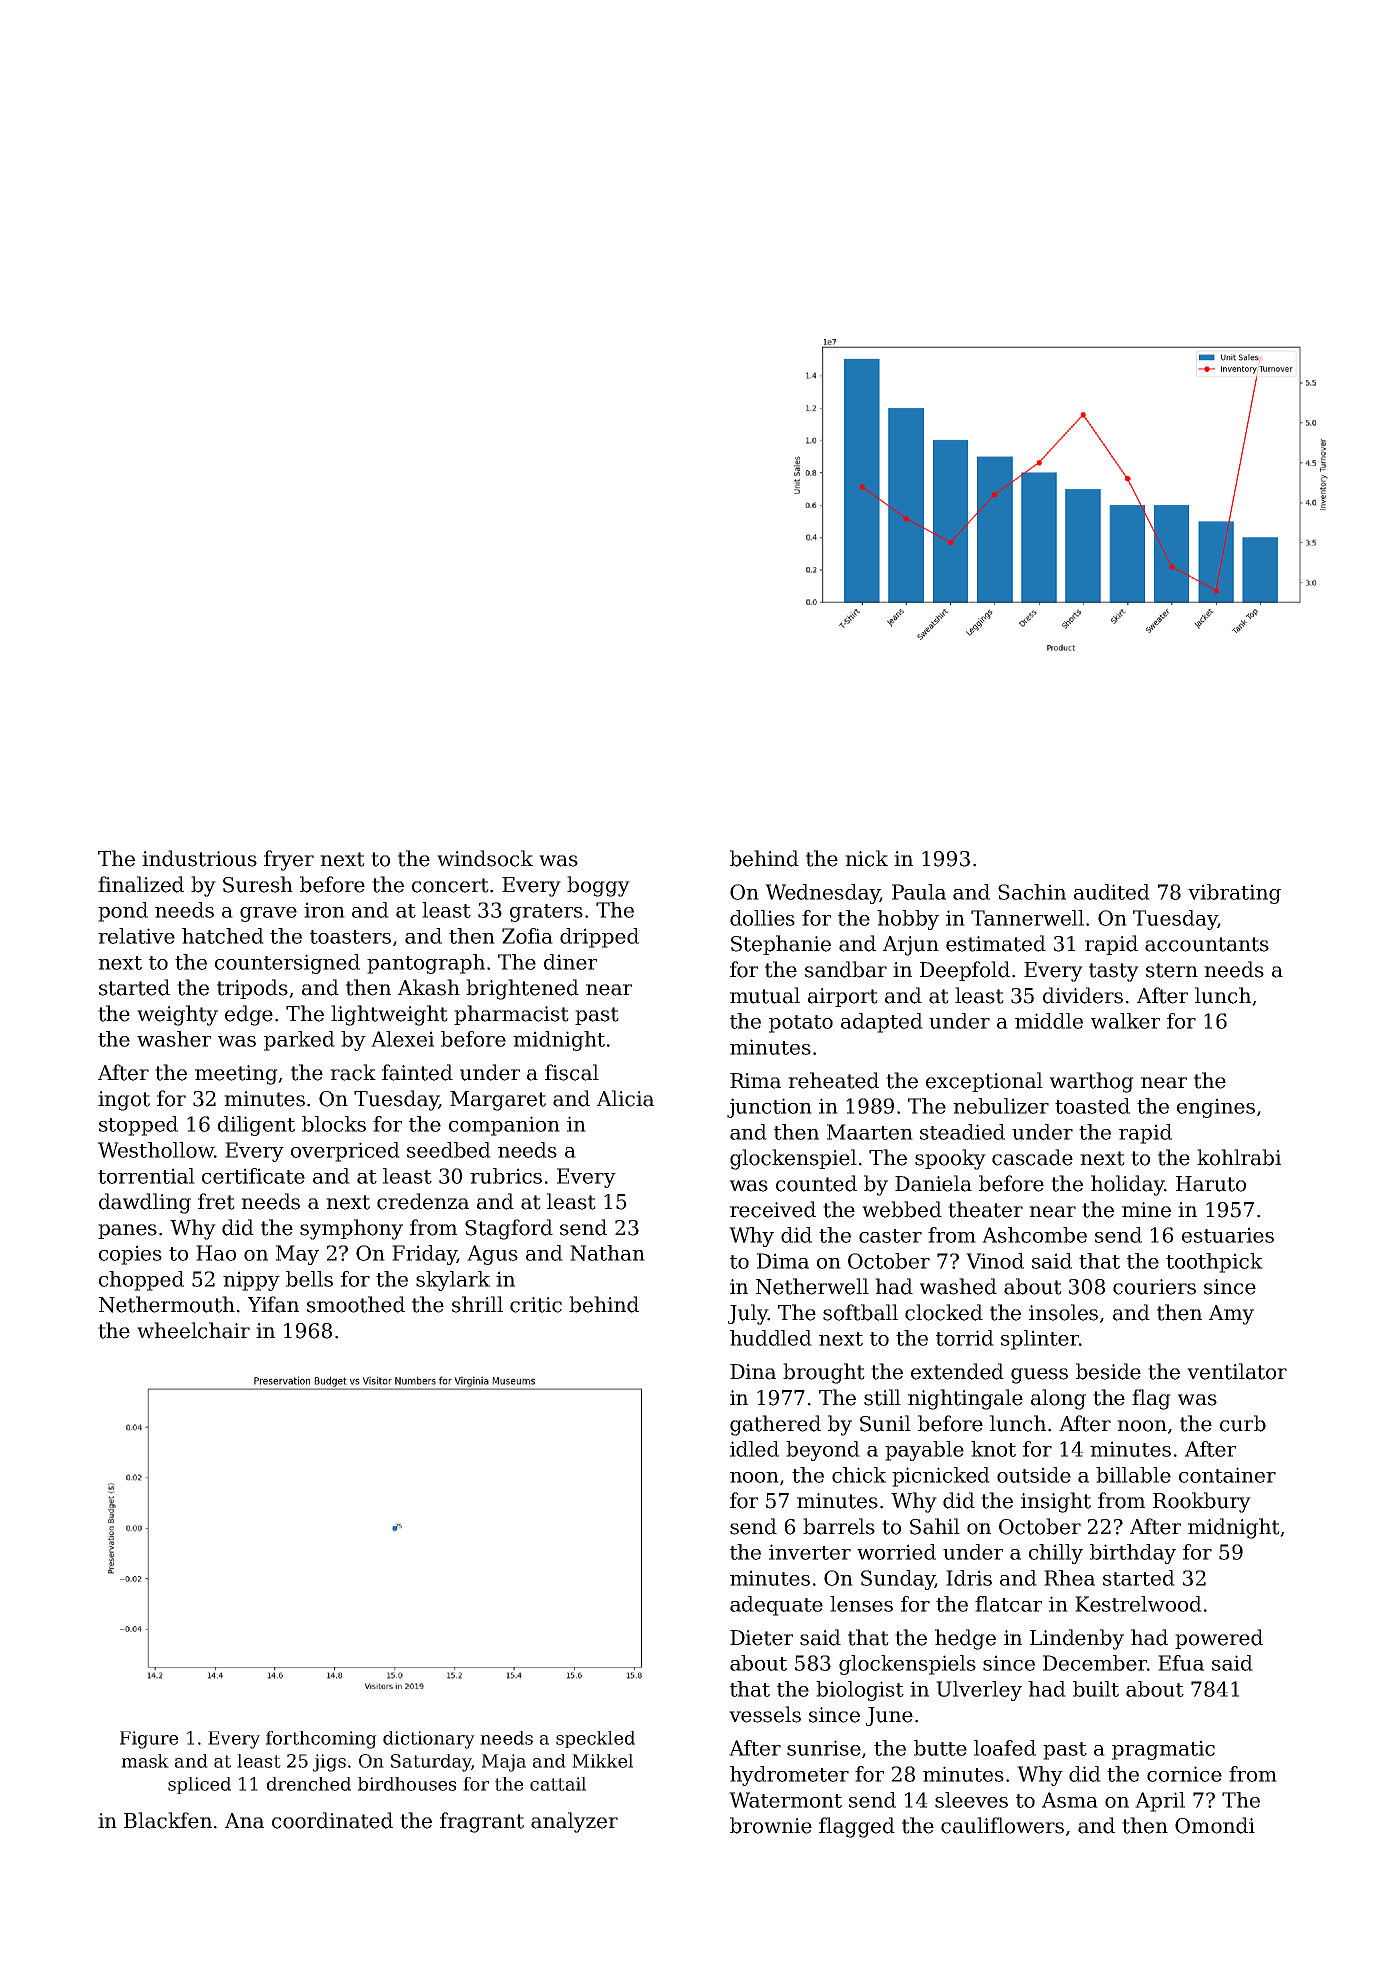 Image resolution: width=1386 pixels, height=1969 pixels. I want to click on vibrating, so click(1234, 894).
